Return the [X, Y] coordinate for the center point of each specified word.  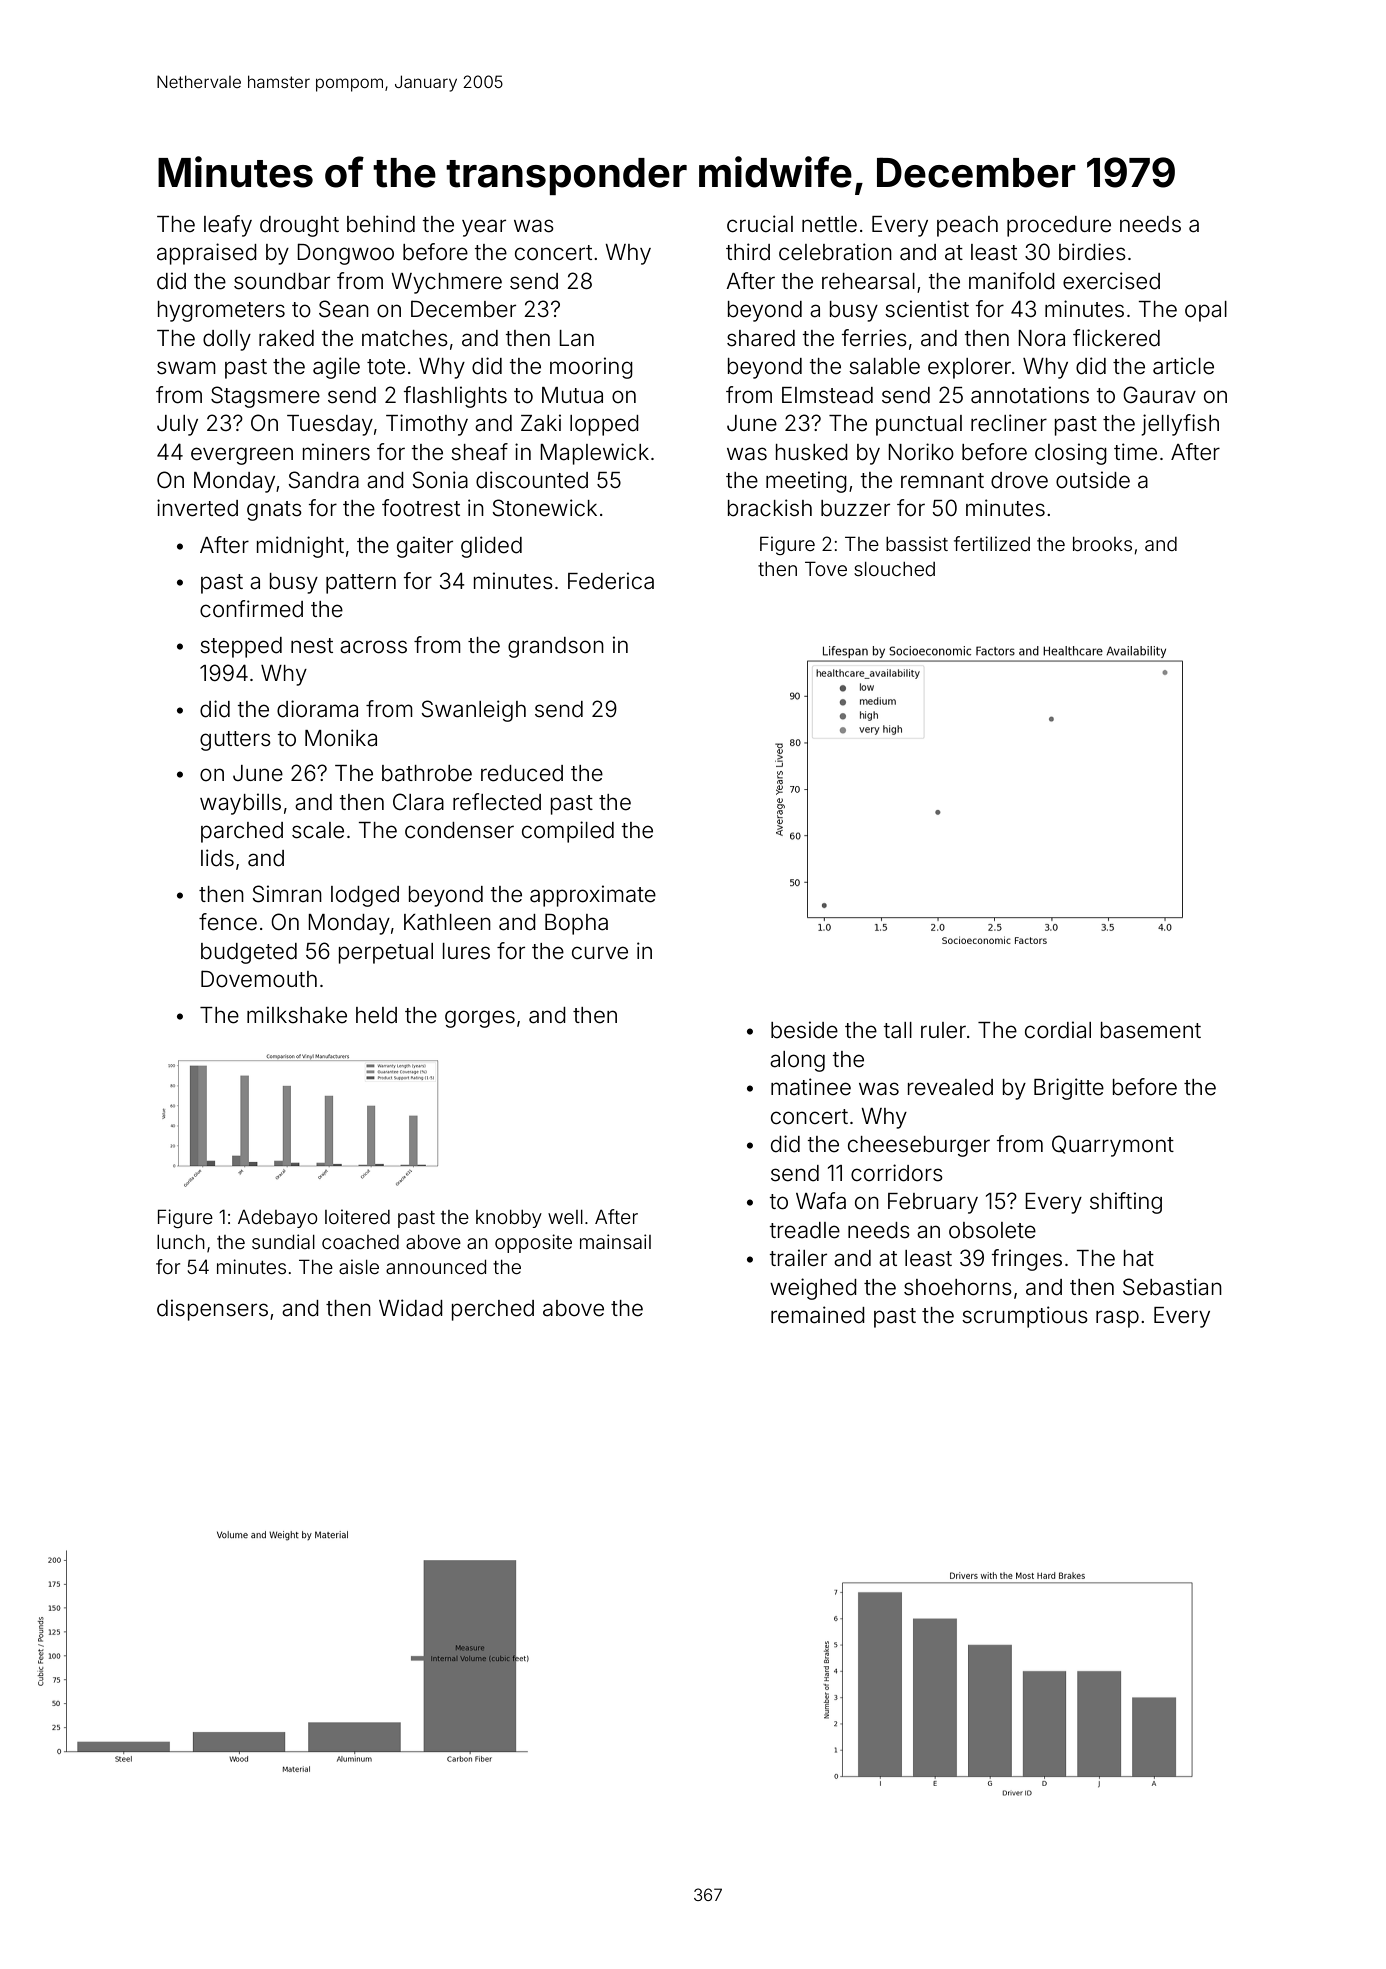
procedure [1059, 226]
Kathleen [447, 922]
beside [804, 1030]
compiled [568, 832]
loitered [357, 1216]
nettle [829, 224]
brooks [1102, 544]
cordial [1058, 1030]
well [565, 1217]
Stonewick [544, 508]
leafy [228, 226]
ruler [943, 1030]
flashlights [455, 397]
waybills [240, 804]
